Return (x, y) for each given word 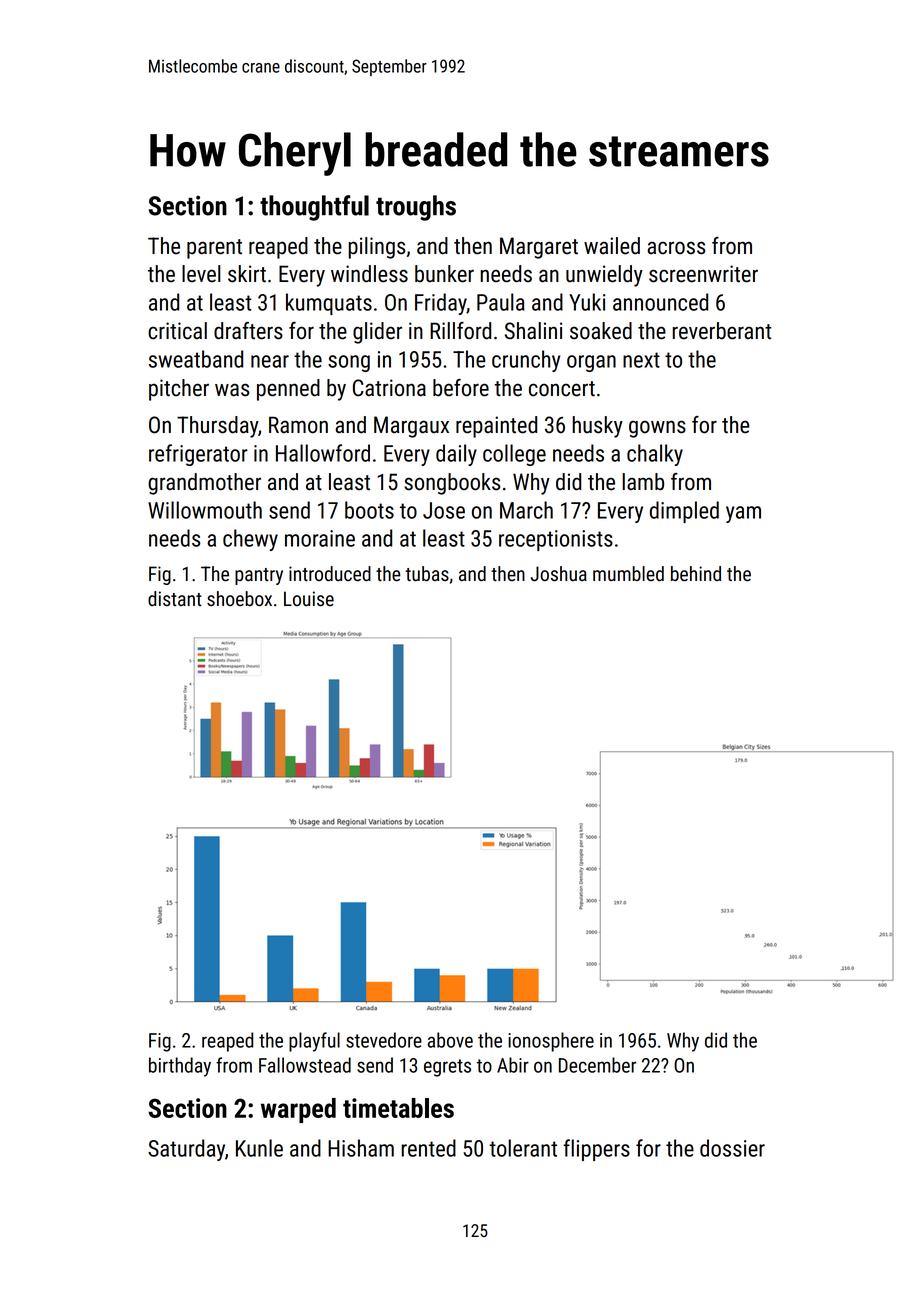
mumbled (628, 574)
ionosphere (551, 1042)
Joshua (559, 574)
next (641, 360)
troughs (416, 208)
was (232, 390)
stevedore (384, 1040)
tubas (427, 574)
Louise (309, 599)
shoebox (239, 599)
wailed (612, 246)
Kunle (259, 1148)
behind (696, 574)
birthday (180, 1067)
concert (562, 389)
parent (214, 249)
